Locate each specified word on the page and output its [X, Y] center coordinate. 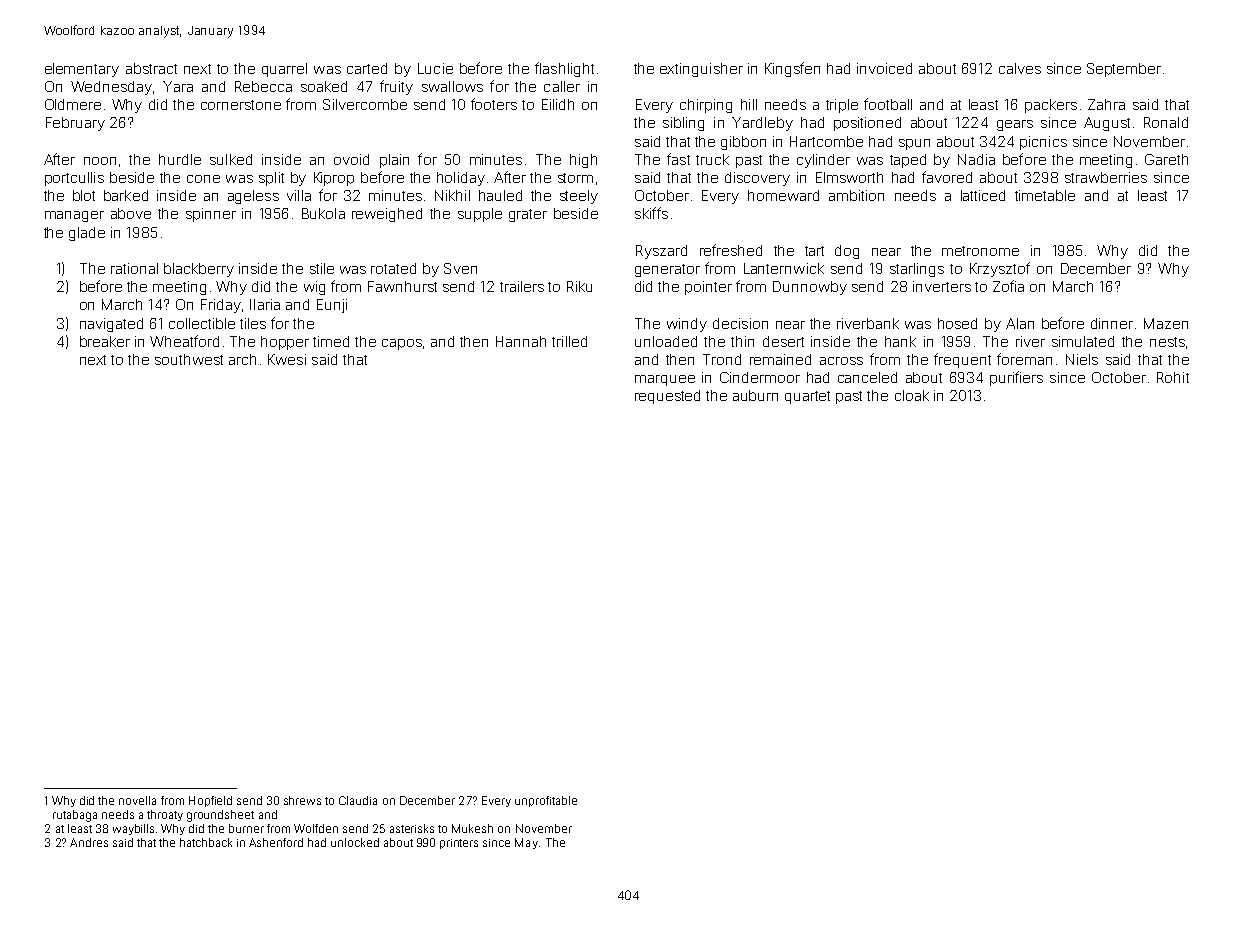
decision [740, 323]
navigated [111, 325]
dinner [1112, 323]
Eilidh [558, 104]
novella [137, 800]
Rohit [1173, 377]
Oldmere [73, 104]
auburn [755, 395]
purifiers [1016, 378]
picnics [1043, 143]
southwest [189, 359]
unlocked [355, 842]
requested [667, 397]
